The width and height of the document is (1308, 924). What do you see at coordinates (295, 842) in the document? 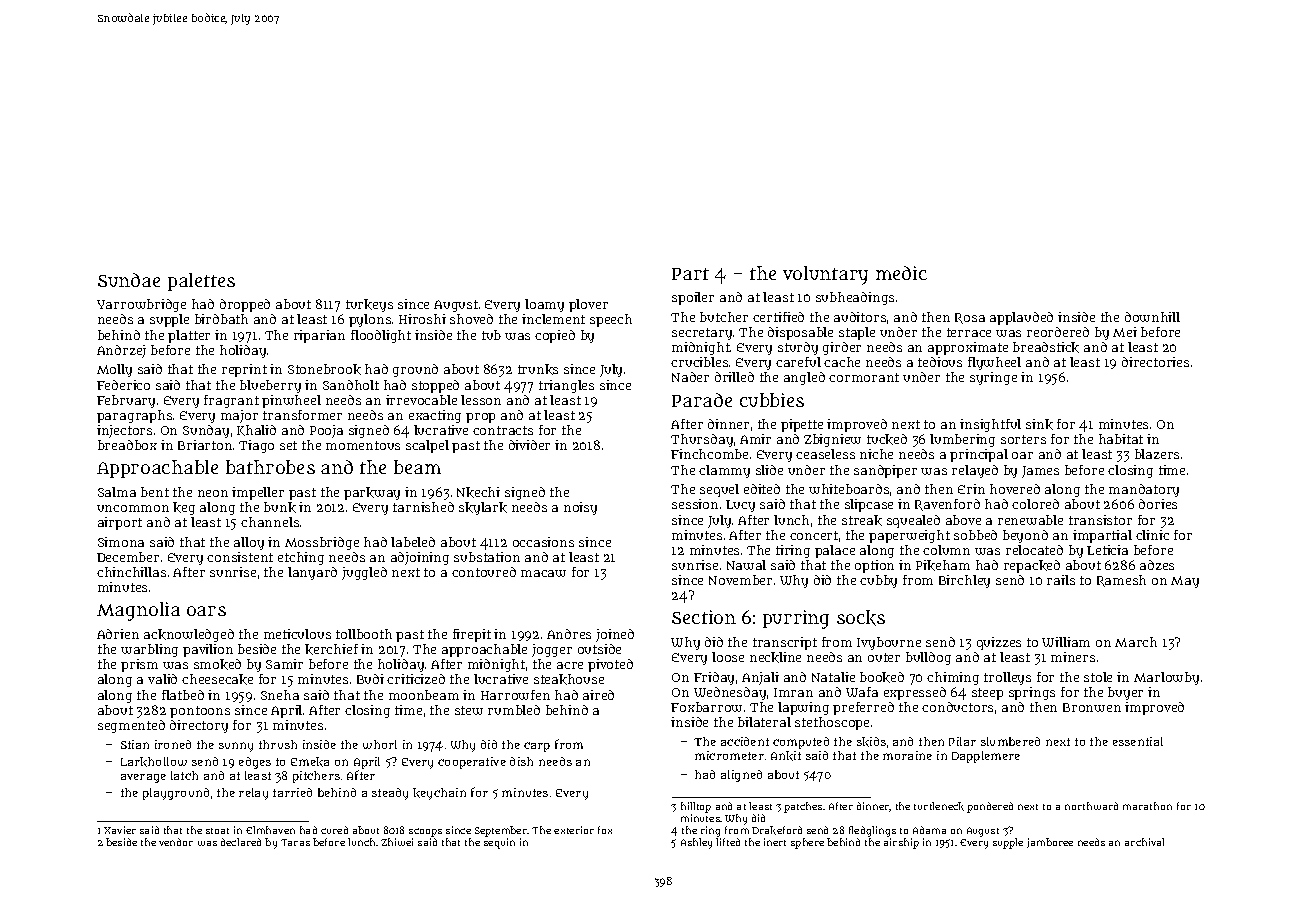
I see `Taras` at bounding box center [295, 842].
